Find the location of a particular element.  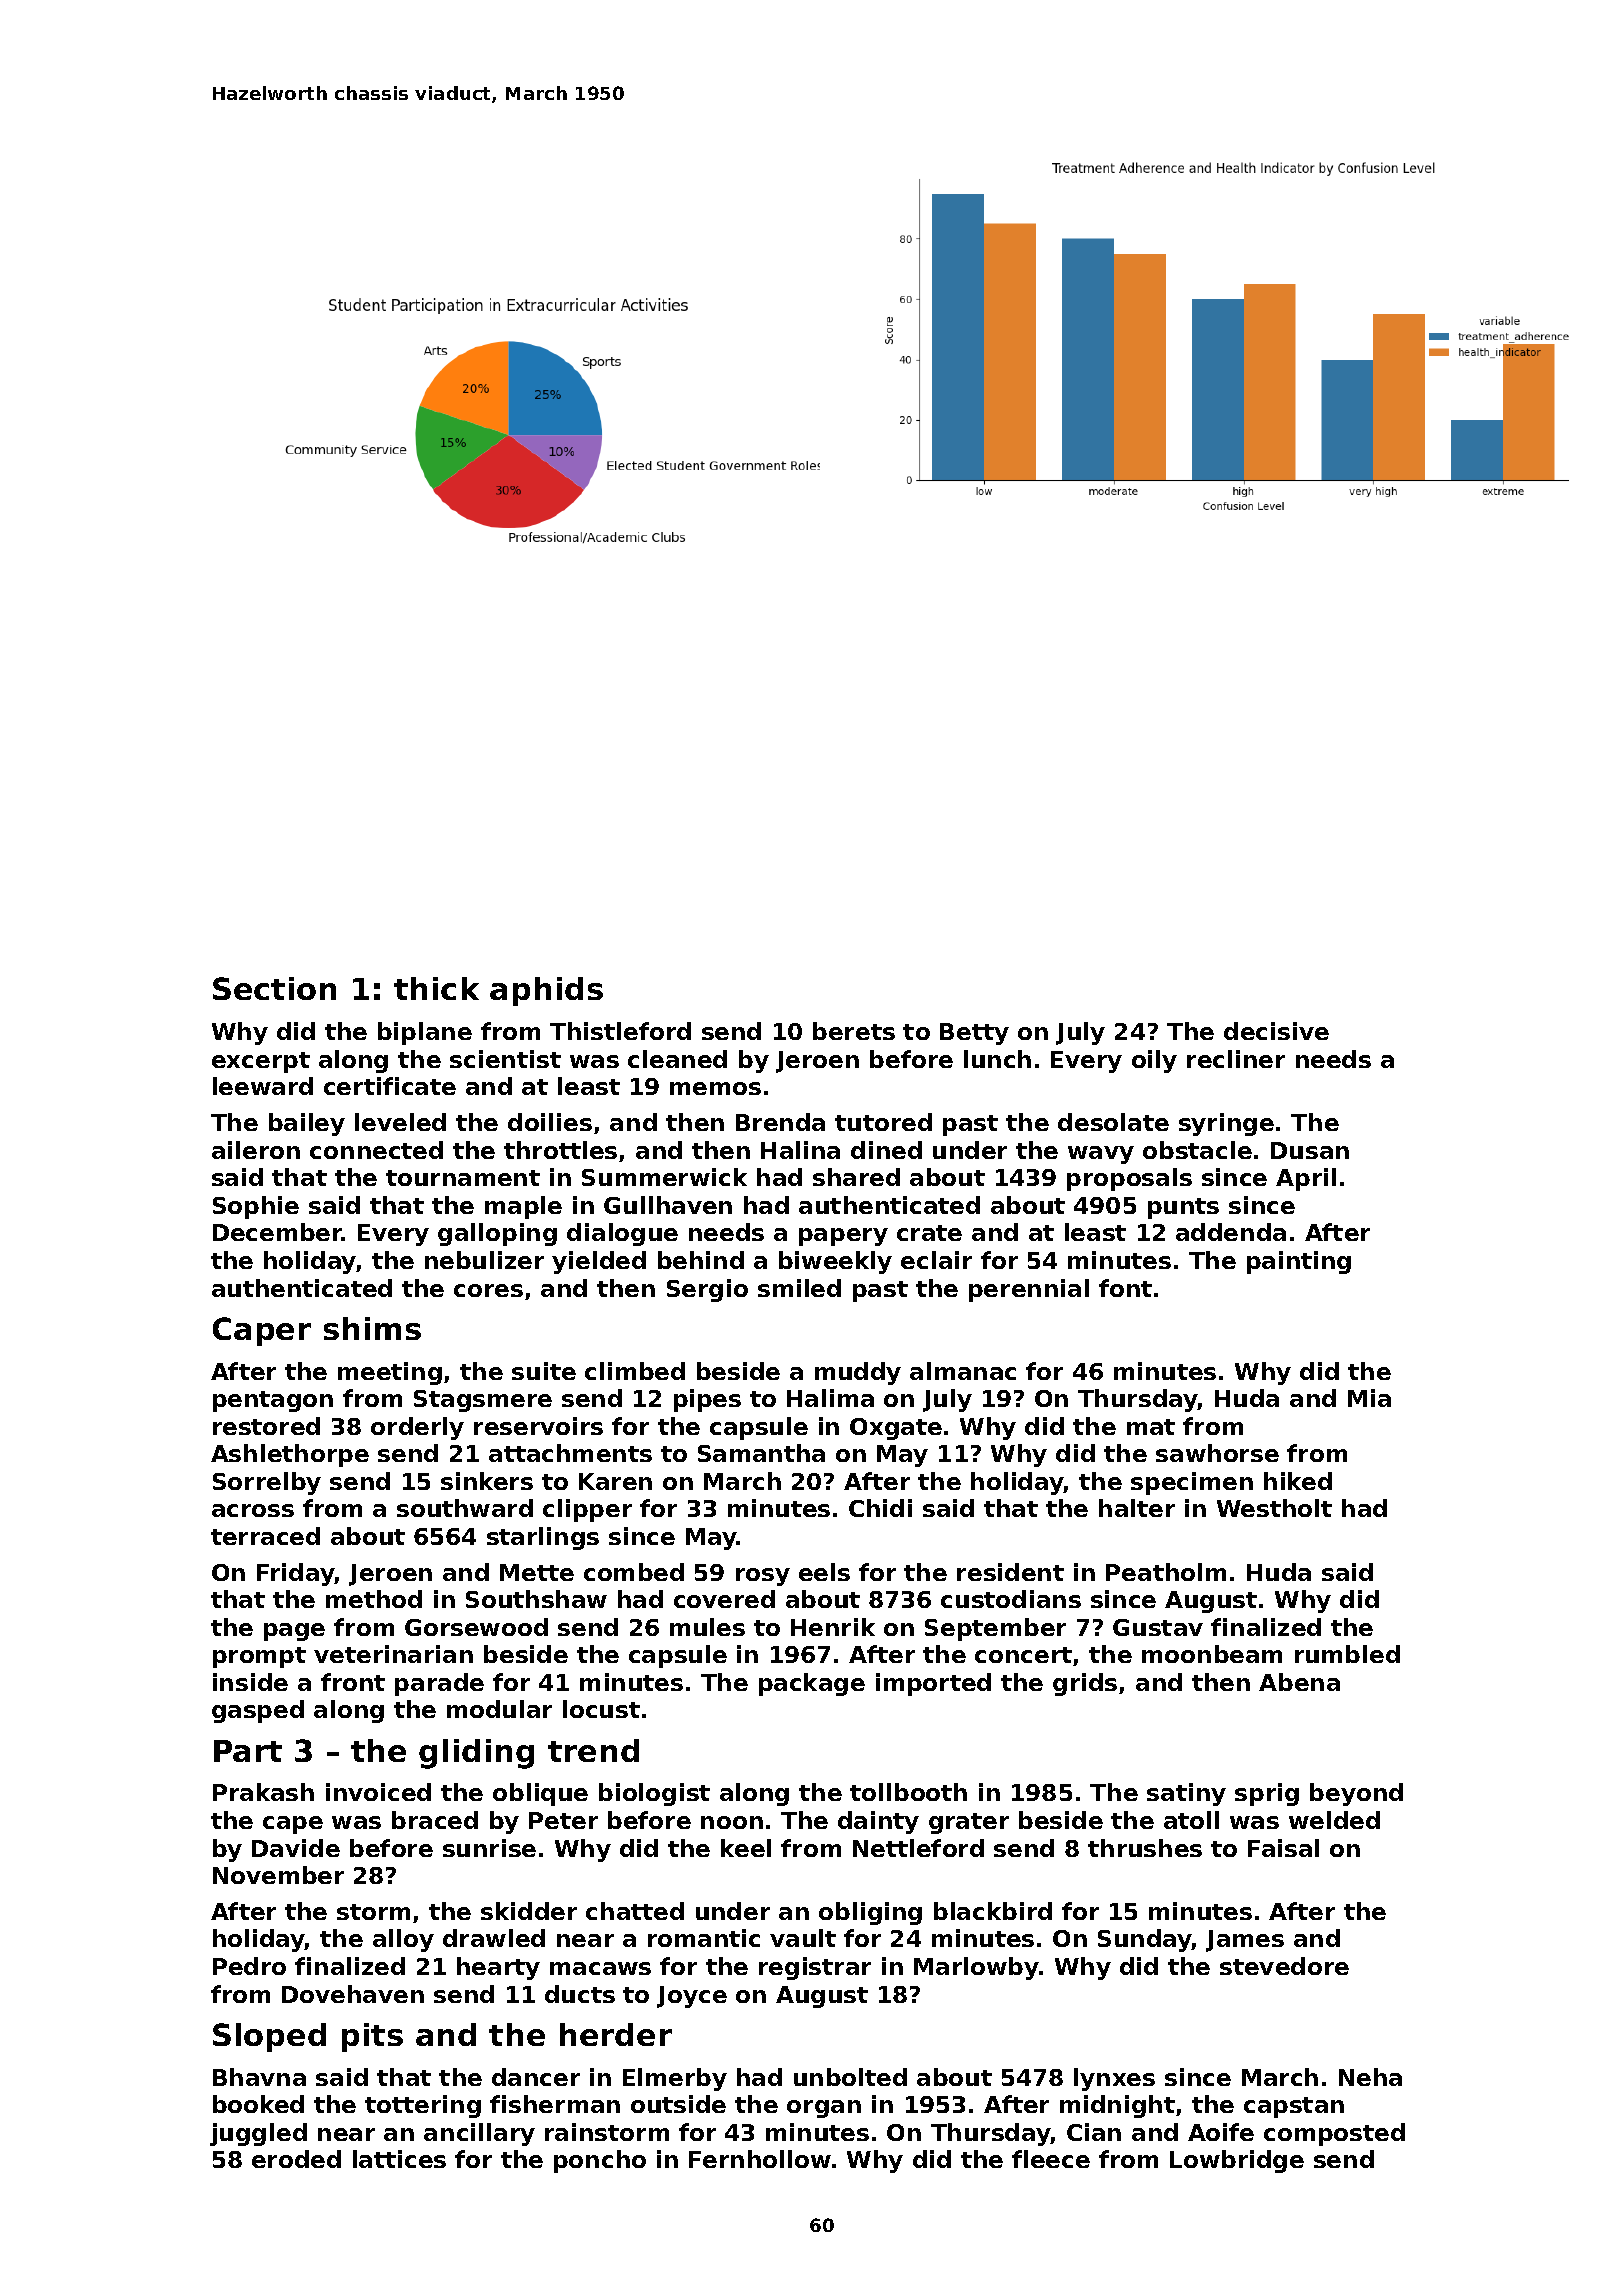

punts is located at coordinates (1183, 1208).
